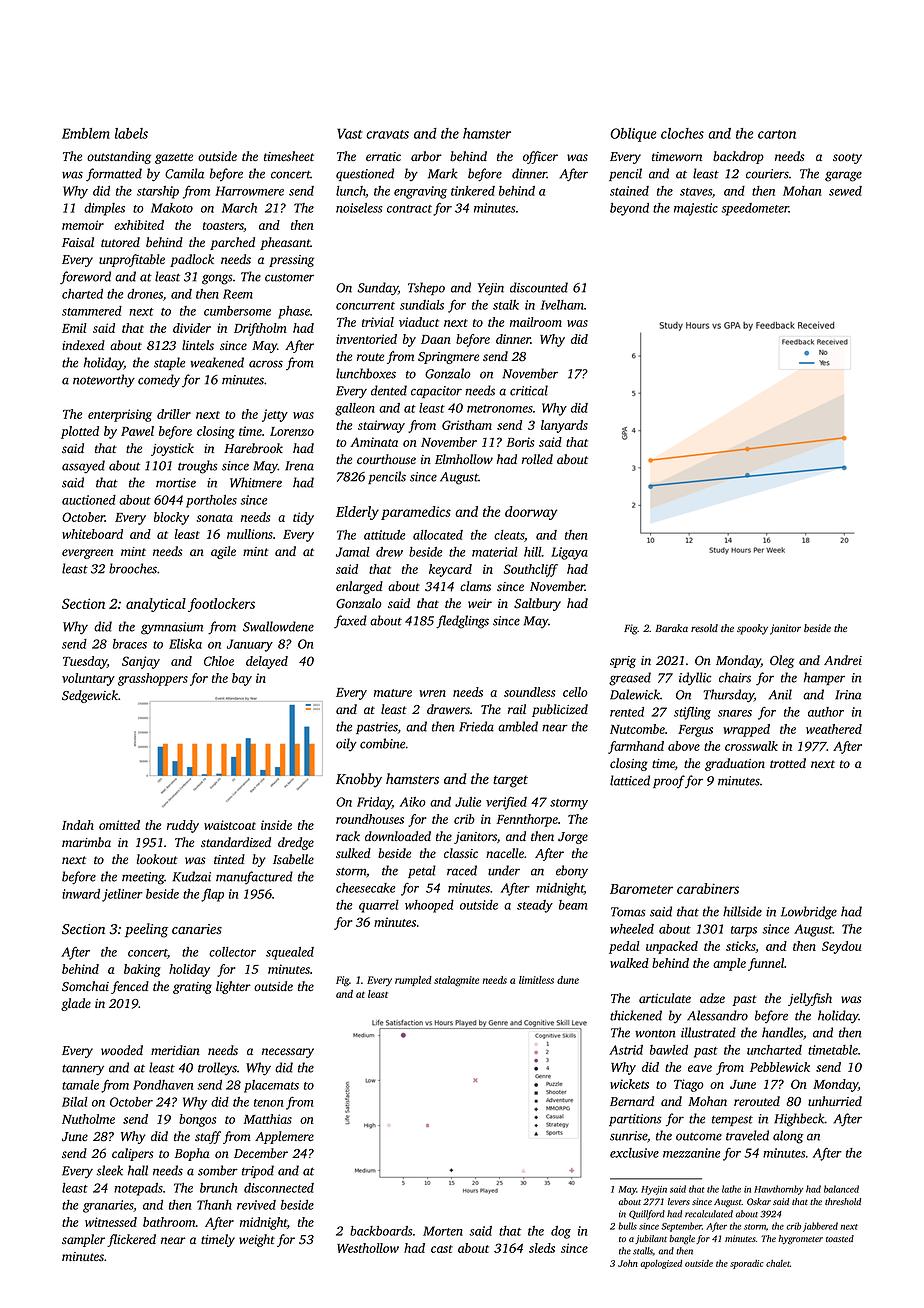 The width and height of the screenshot is (924, 1308). What do you see at coordinates (778, 1263) in the screenshot?
I see `chalet` at bounding box center [778, 1263].
